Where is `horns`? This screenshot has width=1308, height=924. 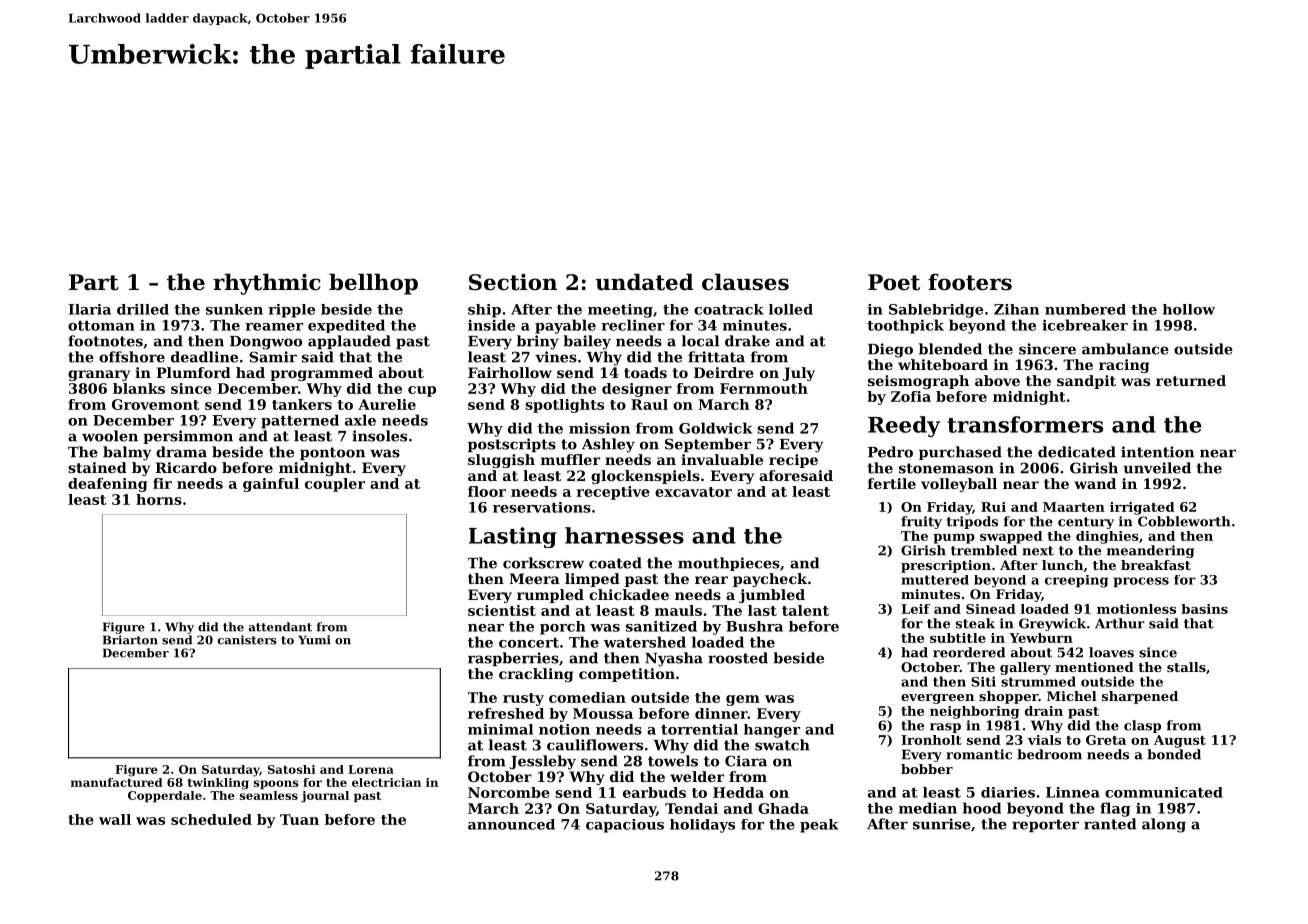 horns is located at coordinates (159, 499).
